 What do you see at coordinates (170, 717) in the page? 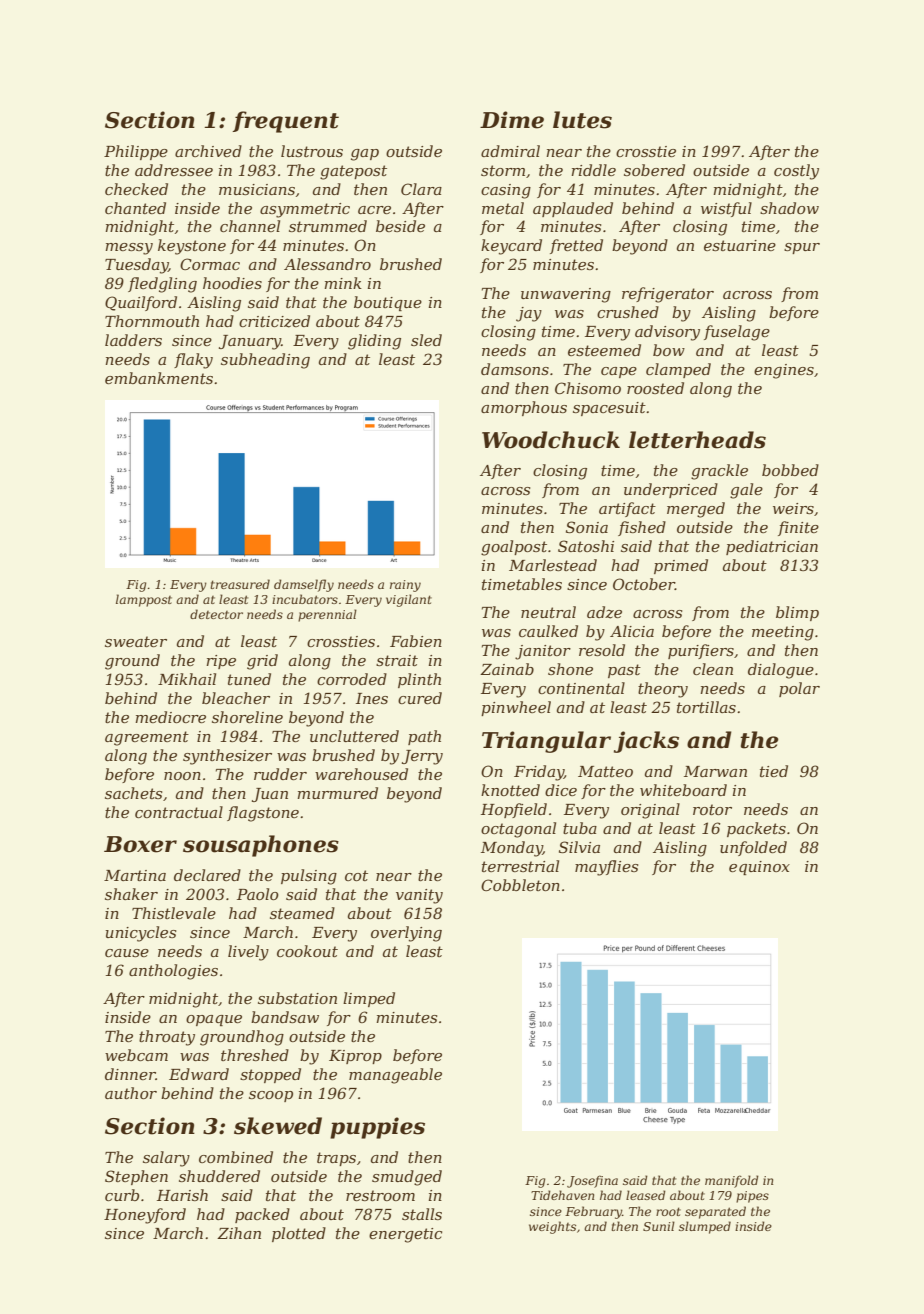
I see `mediocre` at bounding box center [170, 717].
